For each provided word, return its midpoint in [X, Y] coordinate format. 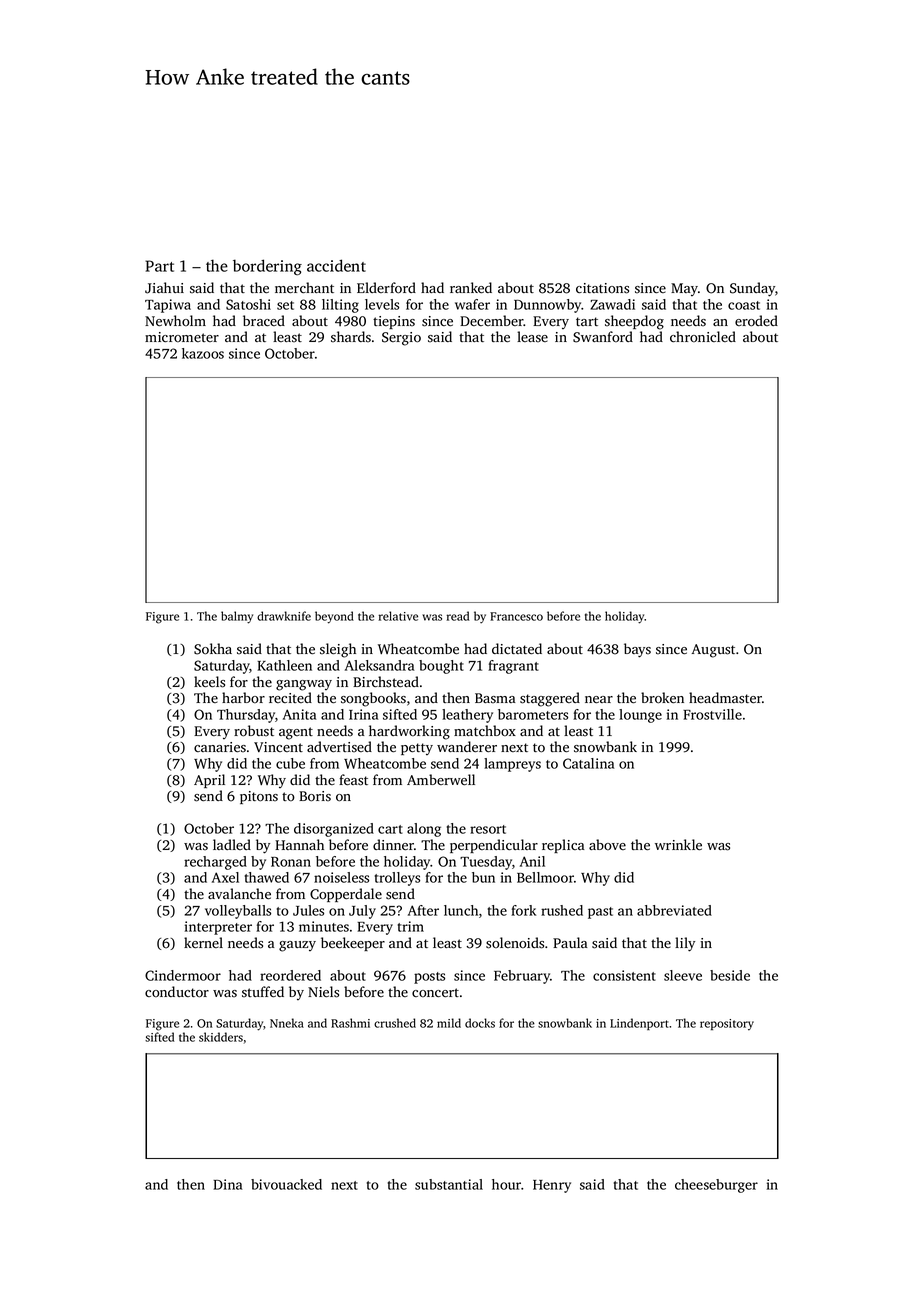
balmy [237, 617]
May [684, 289]
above [607, 844]
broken [662, 698]
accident [336, 265]
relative [398, 616]
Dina [227, 1184]
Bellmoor [545, 877]
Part [159, 266]
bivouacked [286, 1184]
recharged [215, 863]
